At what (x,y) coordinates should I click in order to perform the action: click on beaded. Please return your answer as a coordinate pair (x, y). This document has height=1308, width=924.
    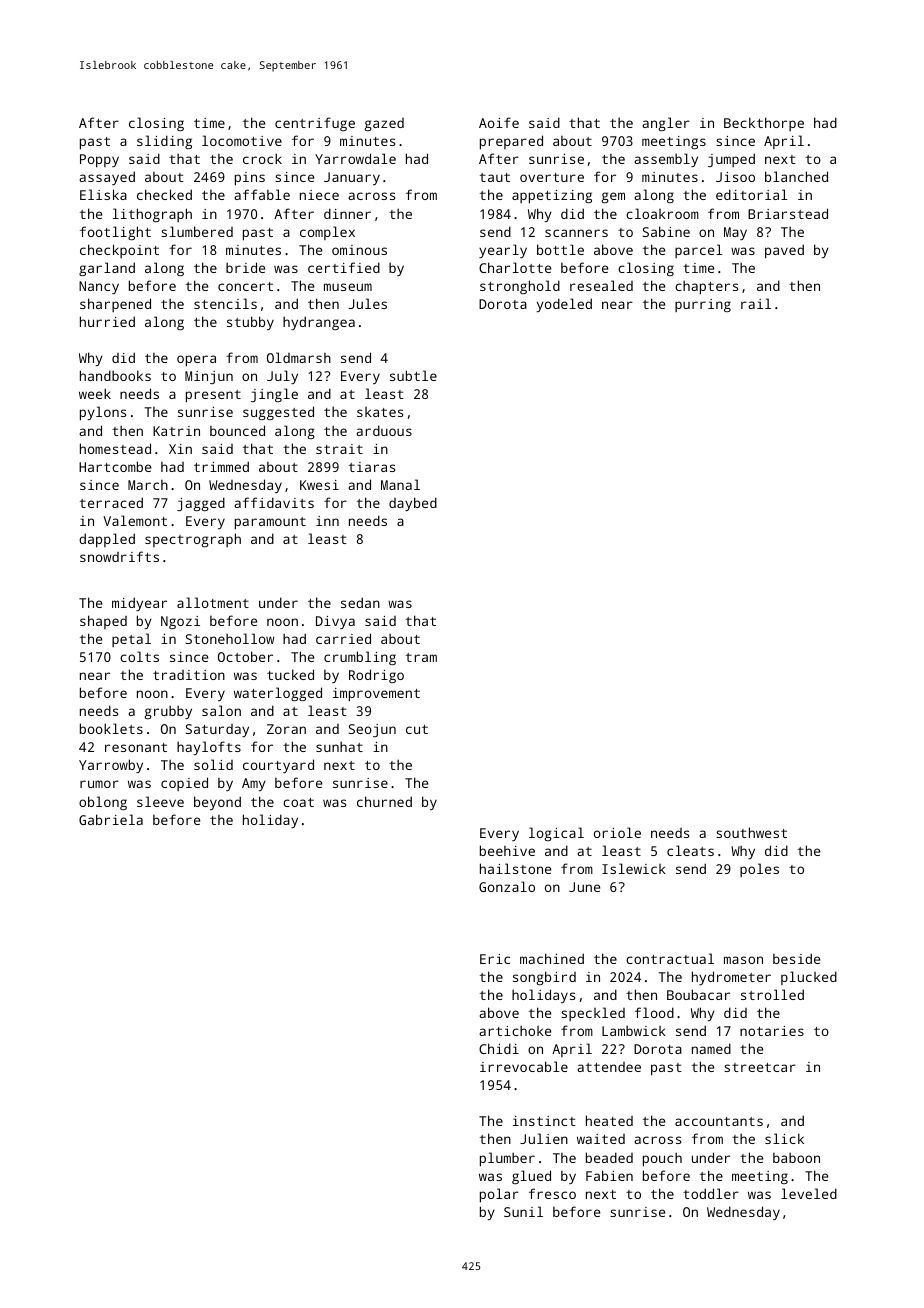
    Looking at the image, I should click on (609, 1157).
